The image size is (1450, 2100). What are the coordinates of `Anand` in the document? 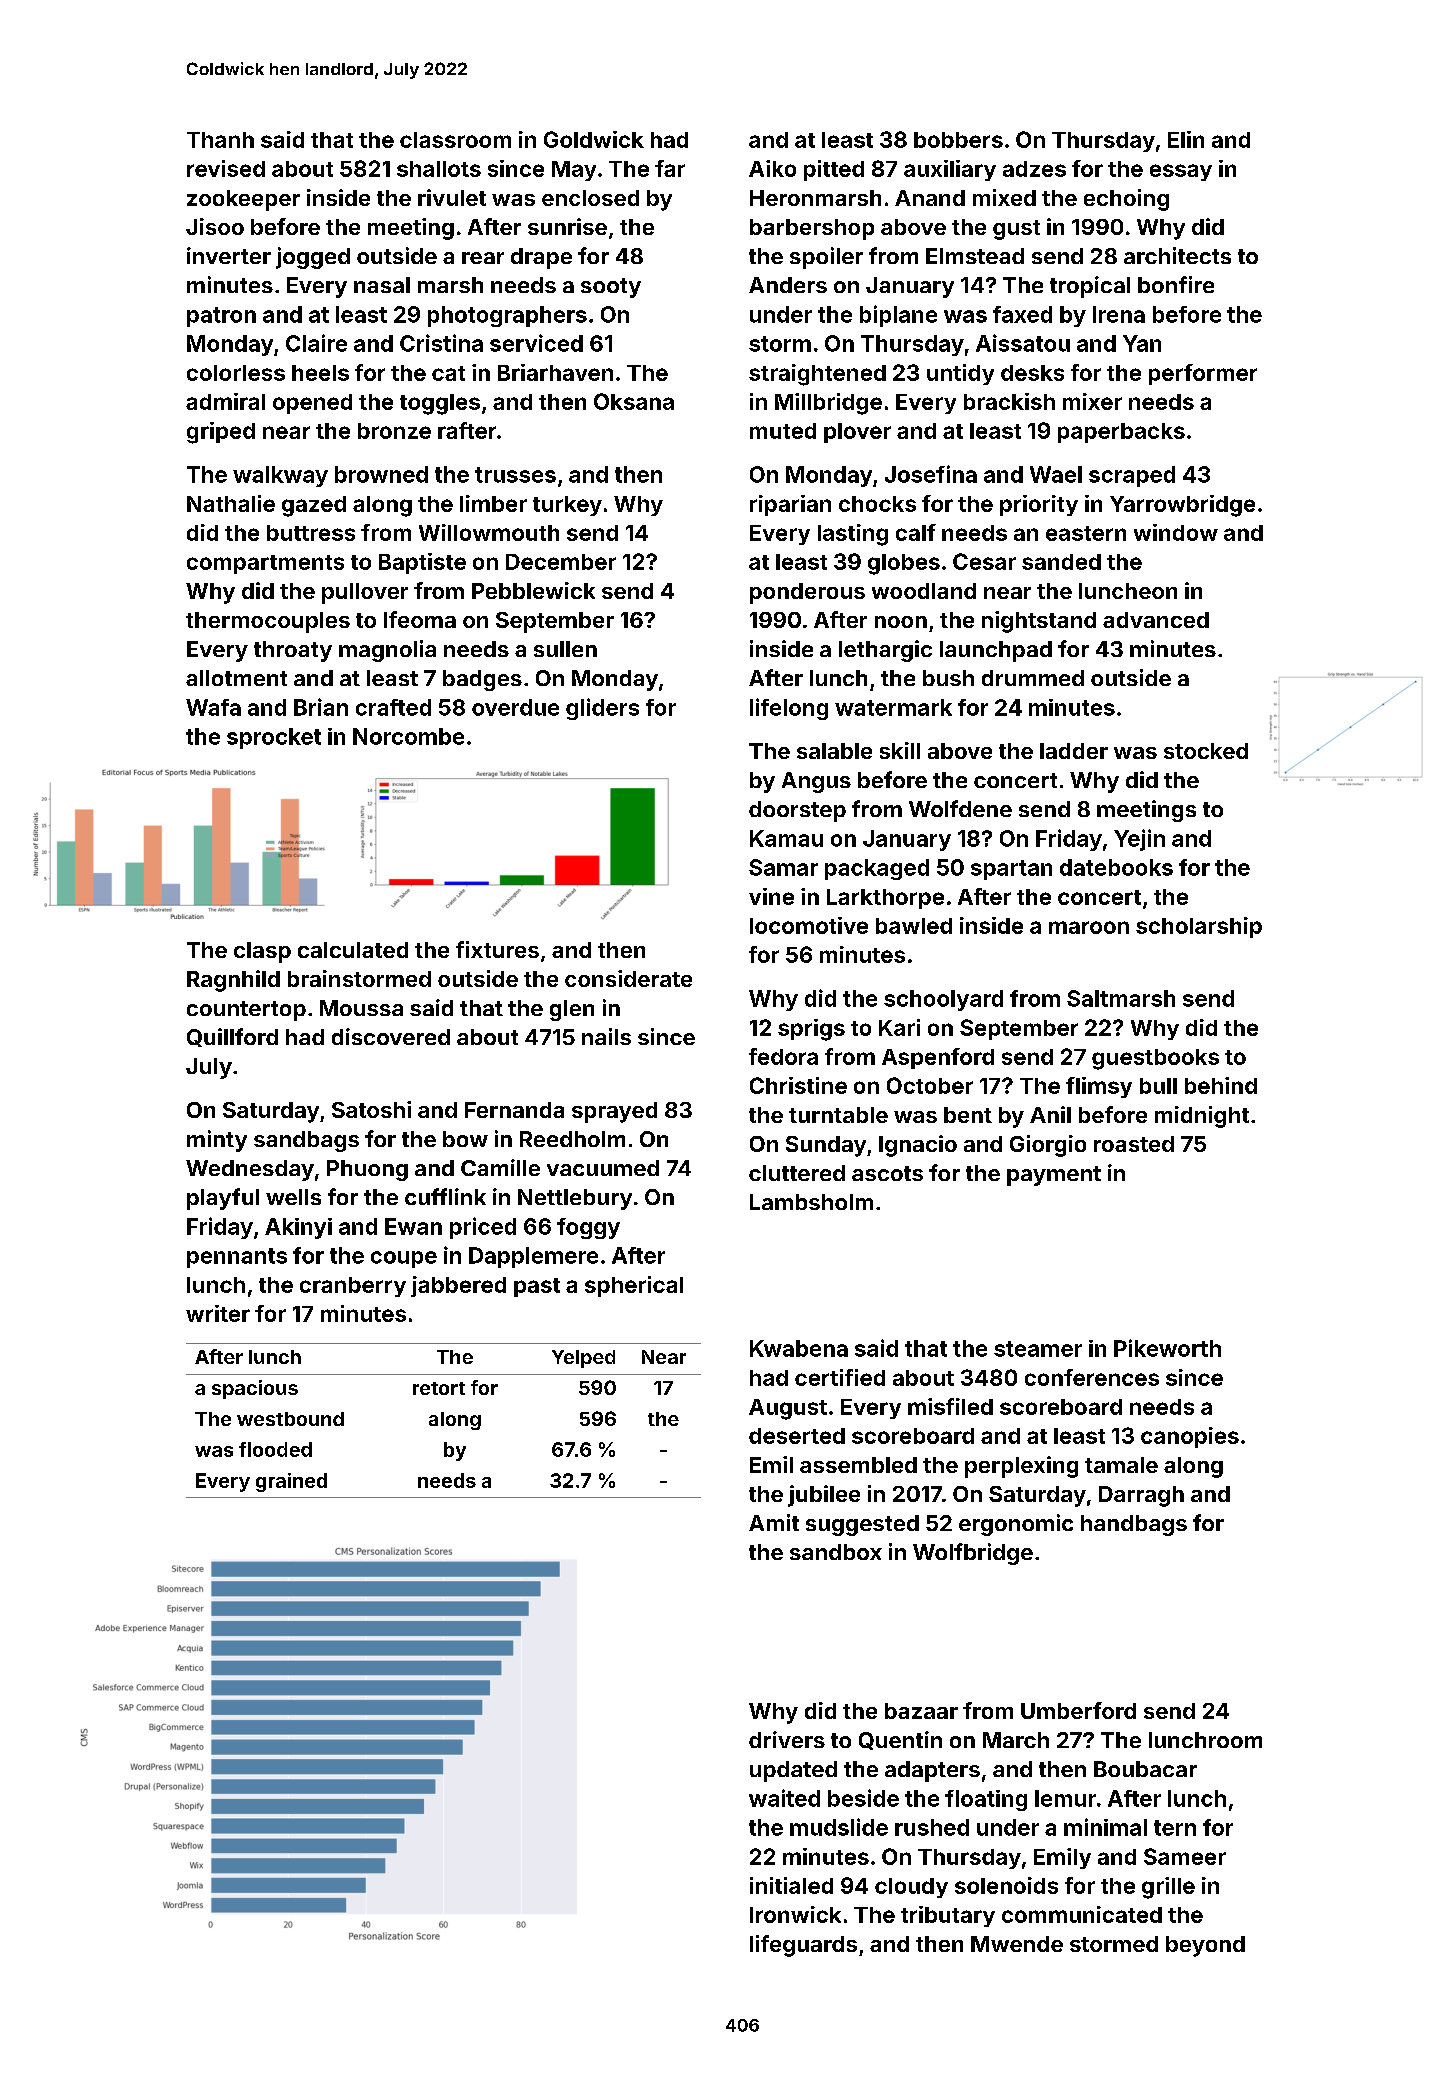 It's located at (930, 198).
